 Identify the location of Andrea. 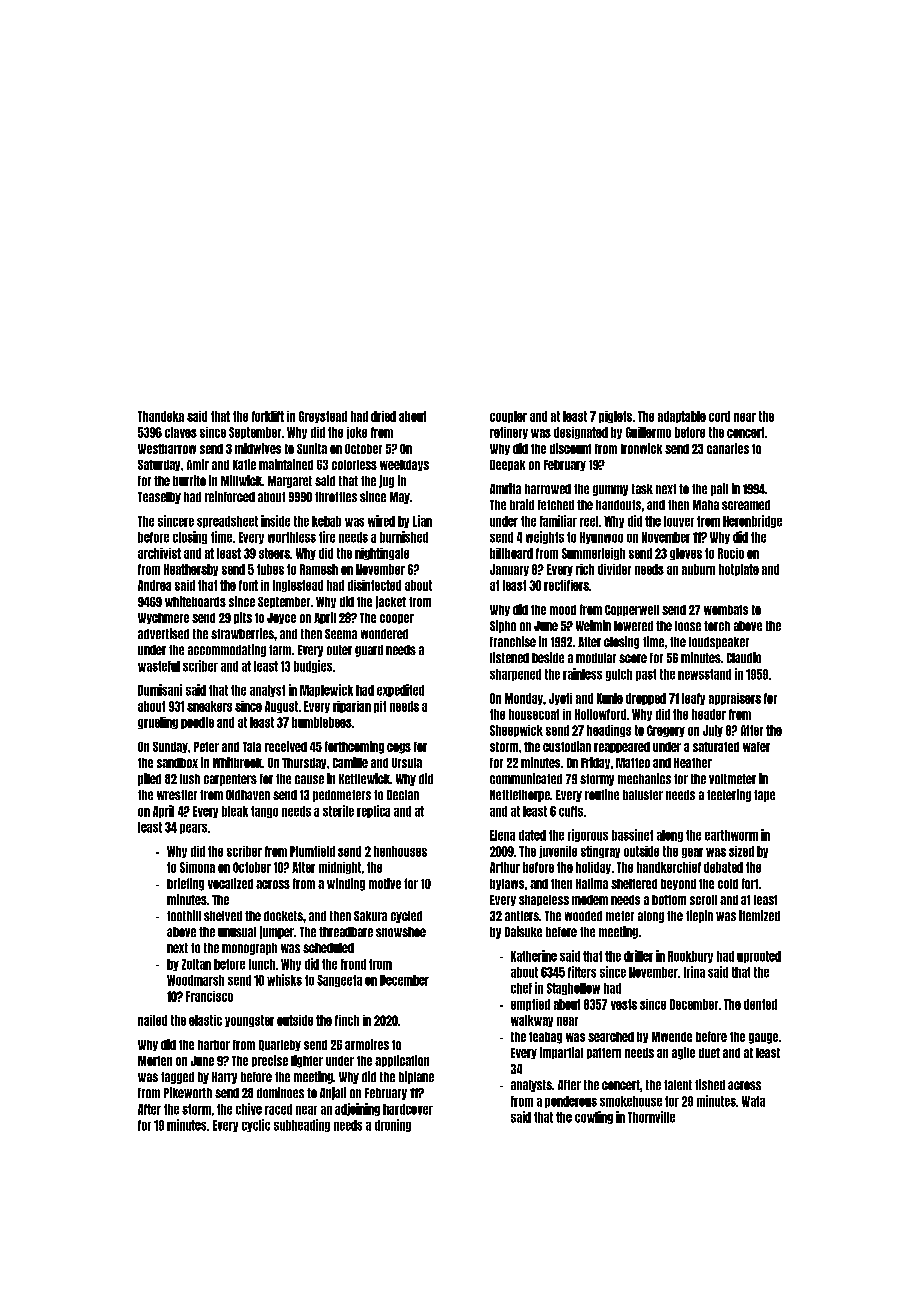
(154, 585).
